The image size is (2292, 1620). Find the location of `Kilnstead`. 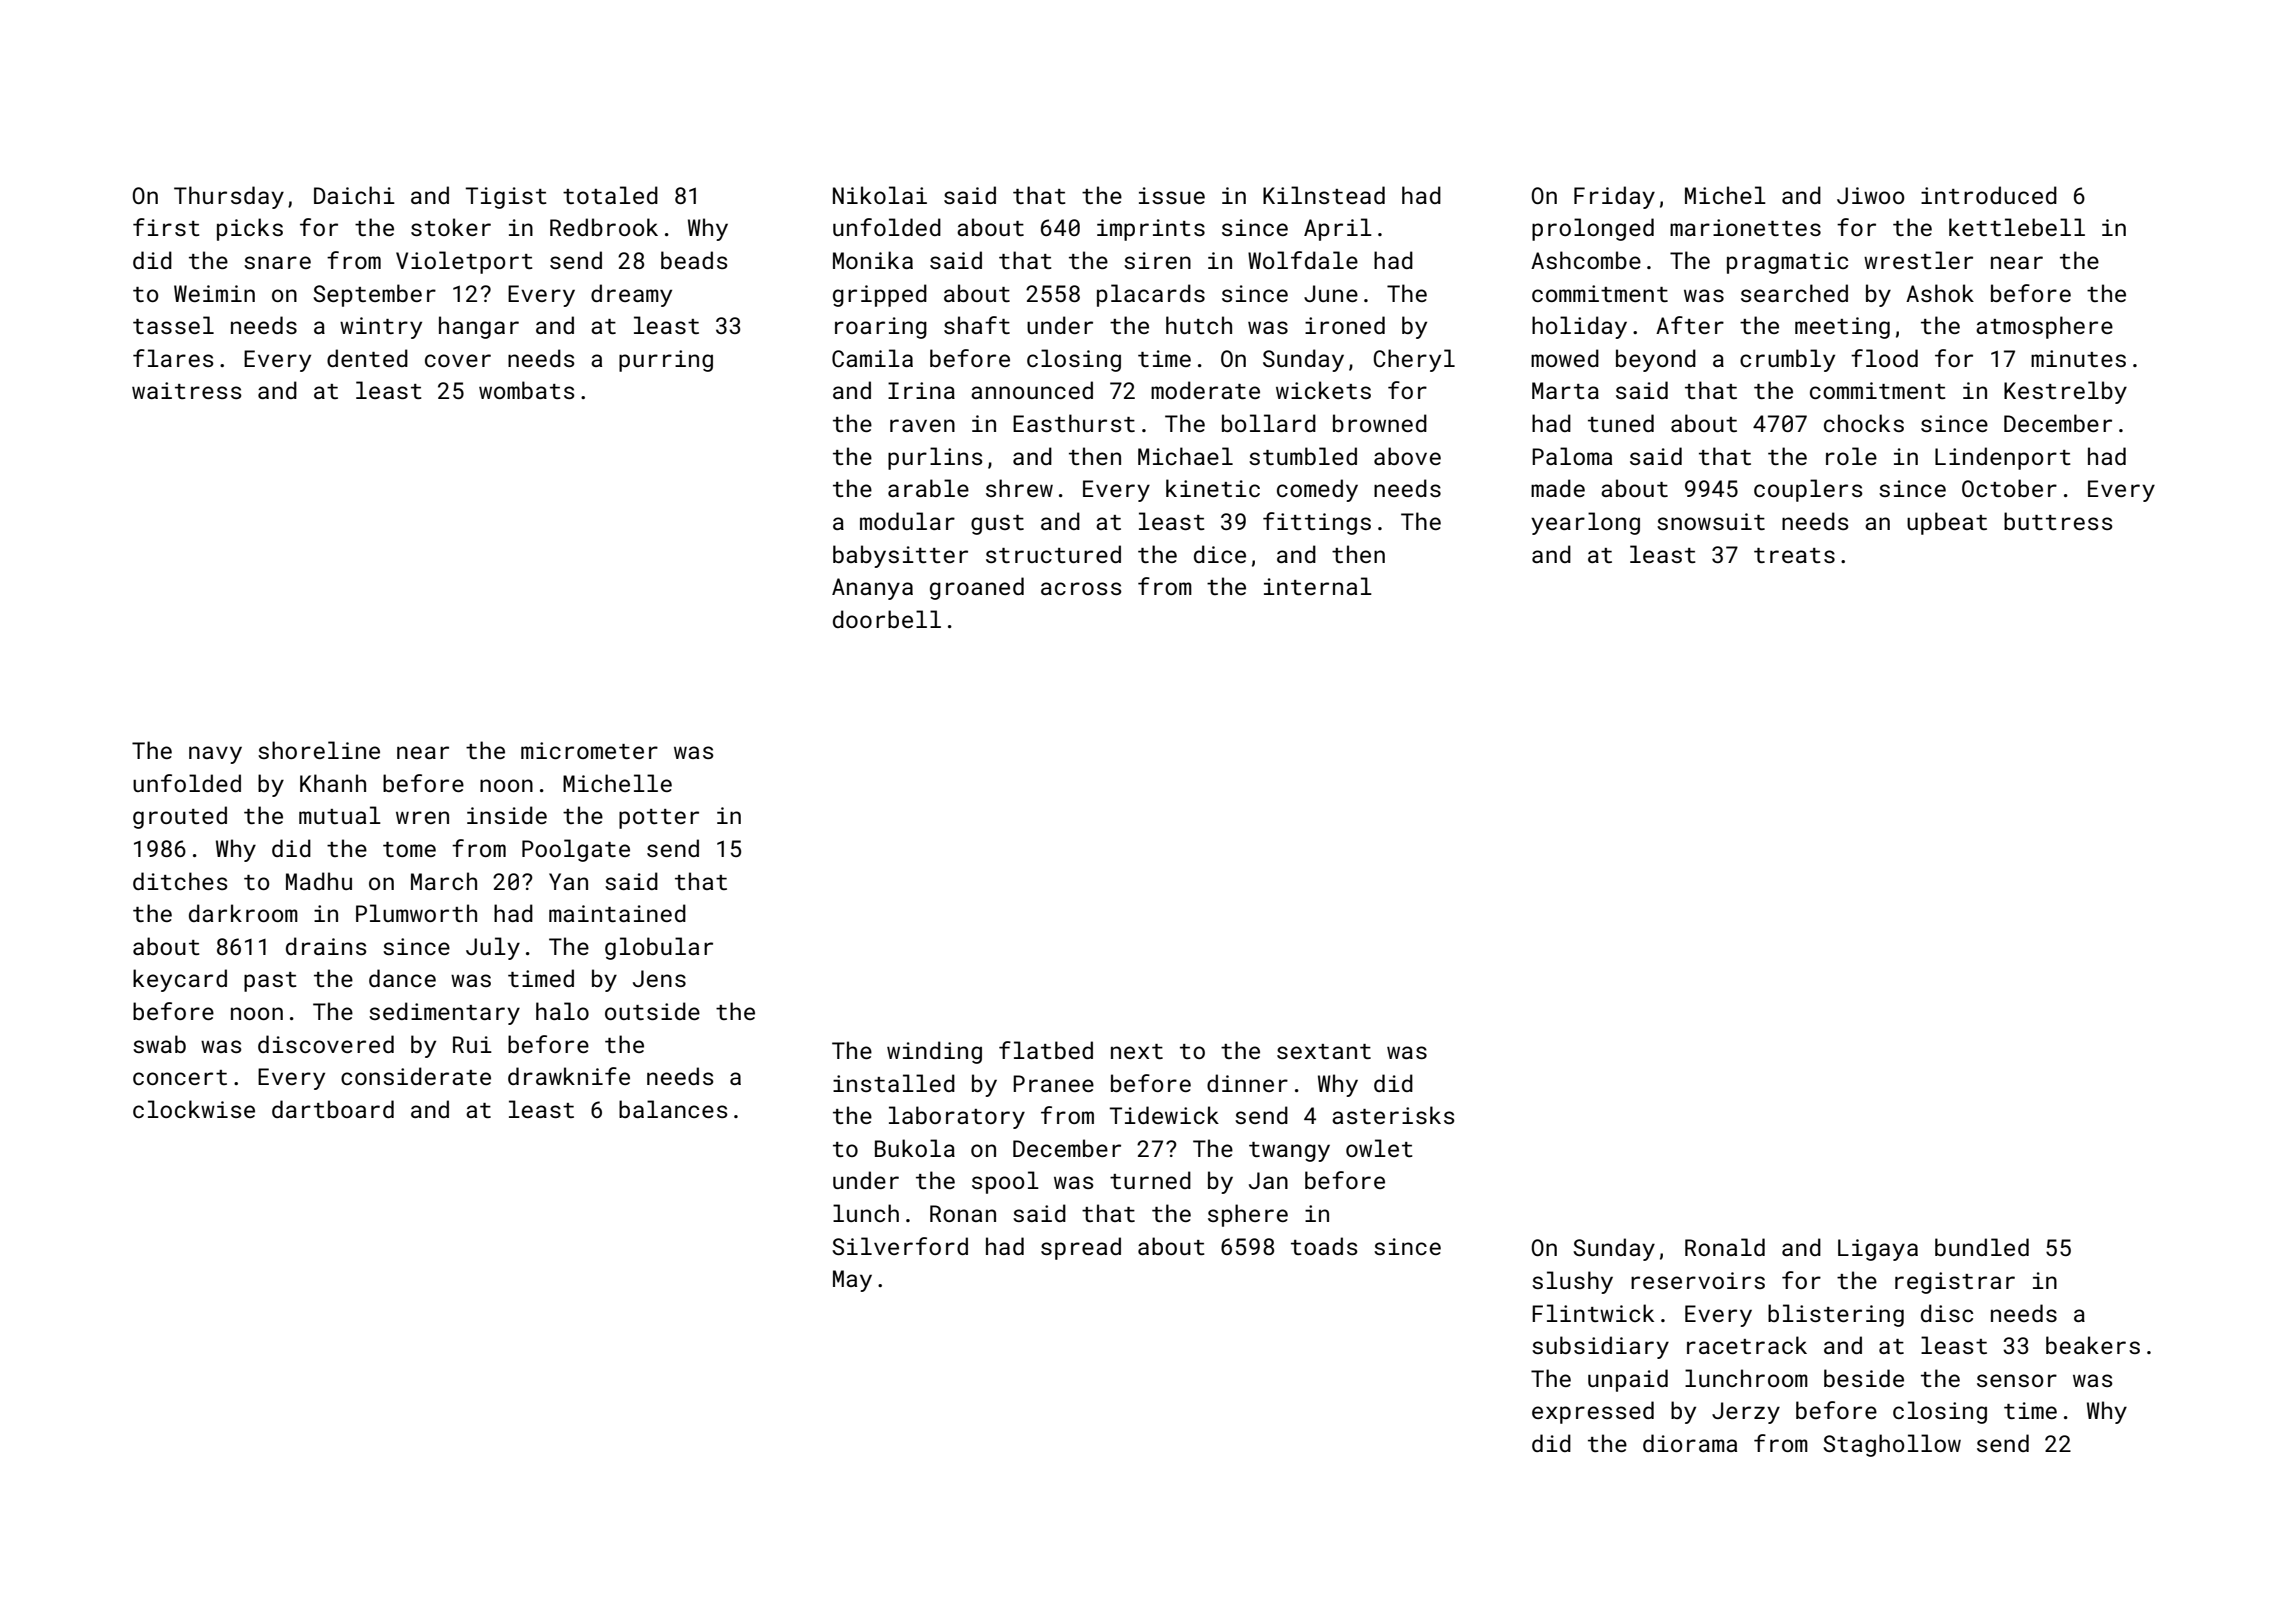

Kilnstead is located at coordinates (1324, 195).
